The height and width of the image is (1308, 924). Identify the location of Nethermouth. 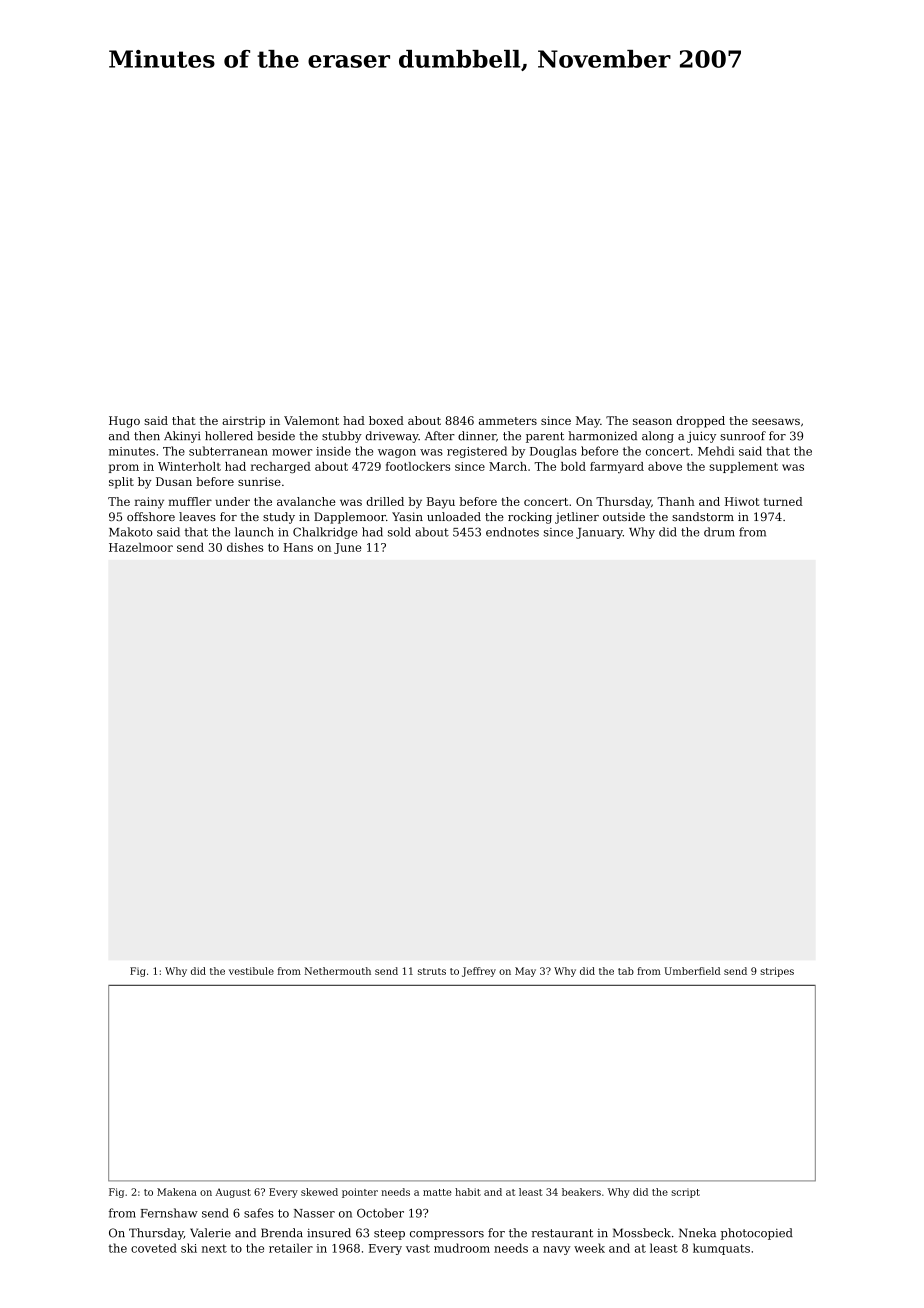
(338, 971).
